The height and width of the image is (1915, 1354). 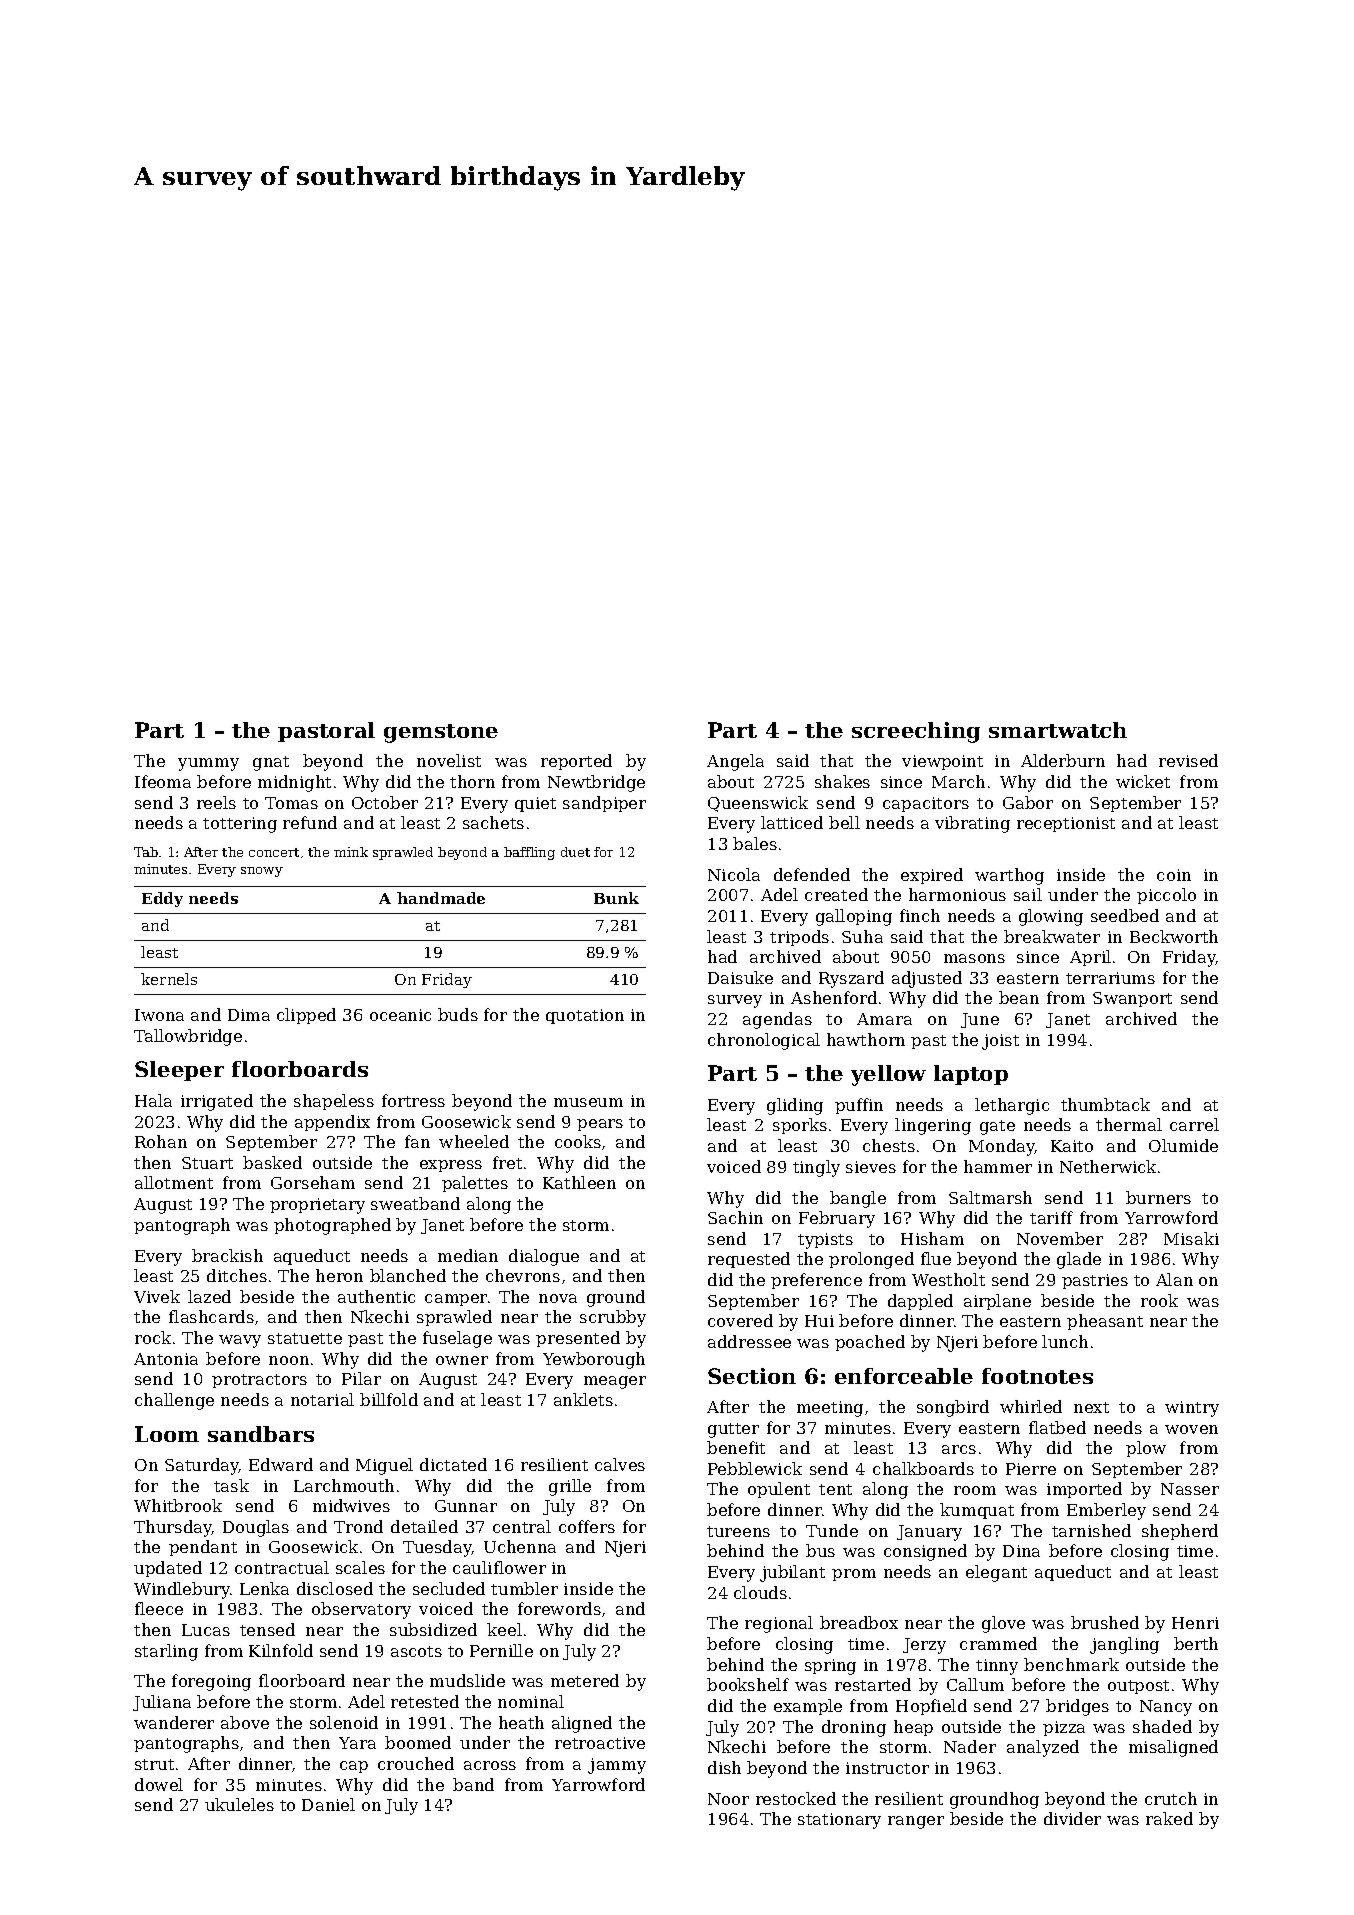 I want to click on raked, so click(x=1169, y=1818).
